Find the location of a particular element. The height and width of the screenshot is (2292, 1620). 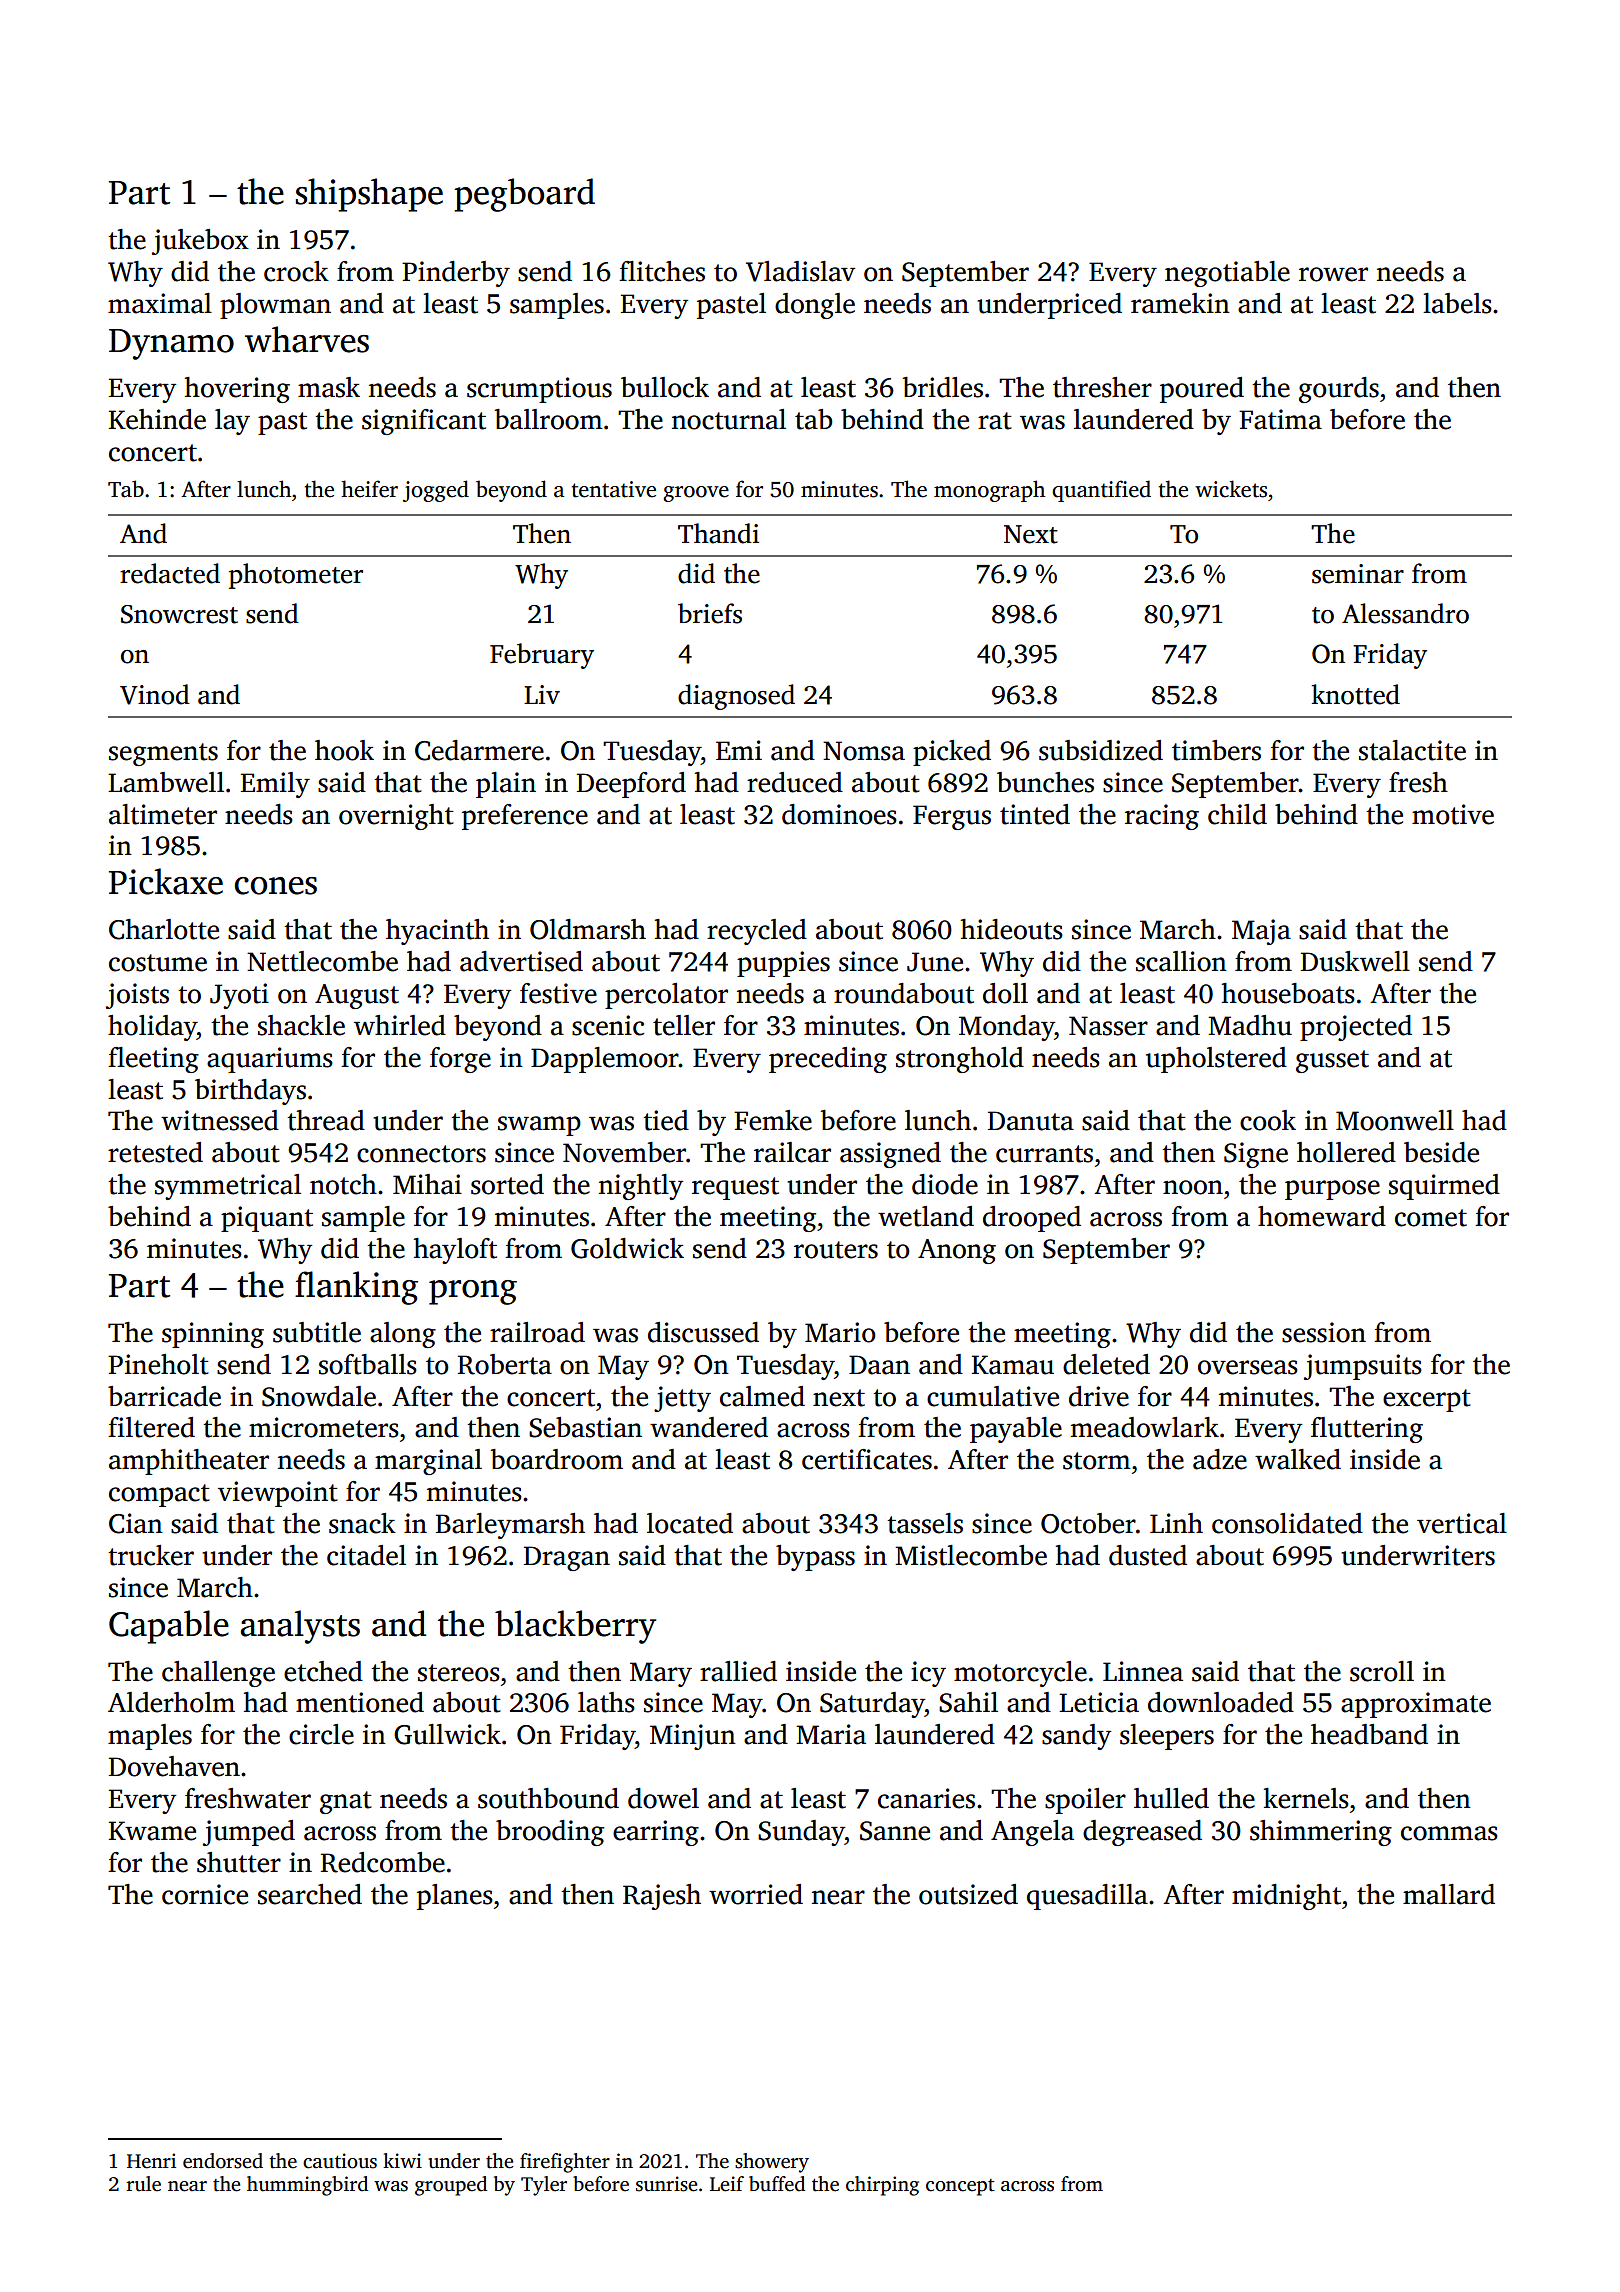

Kehinde is located at coordinates (157, 419).
